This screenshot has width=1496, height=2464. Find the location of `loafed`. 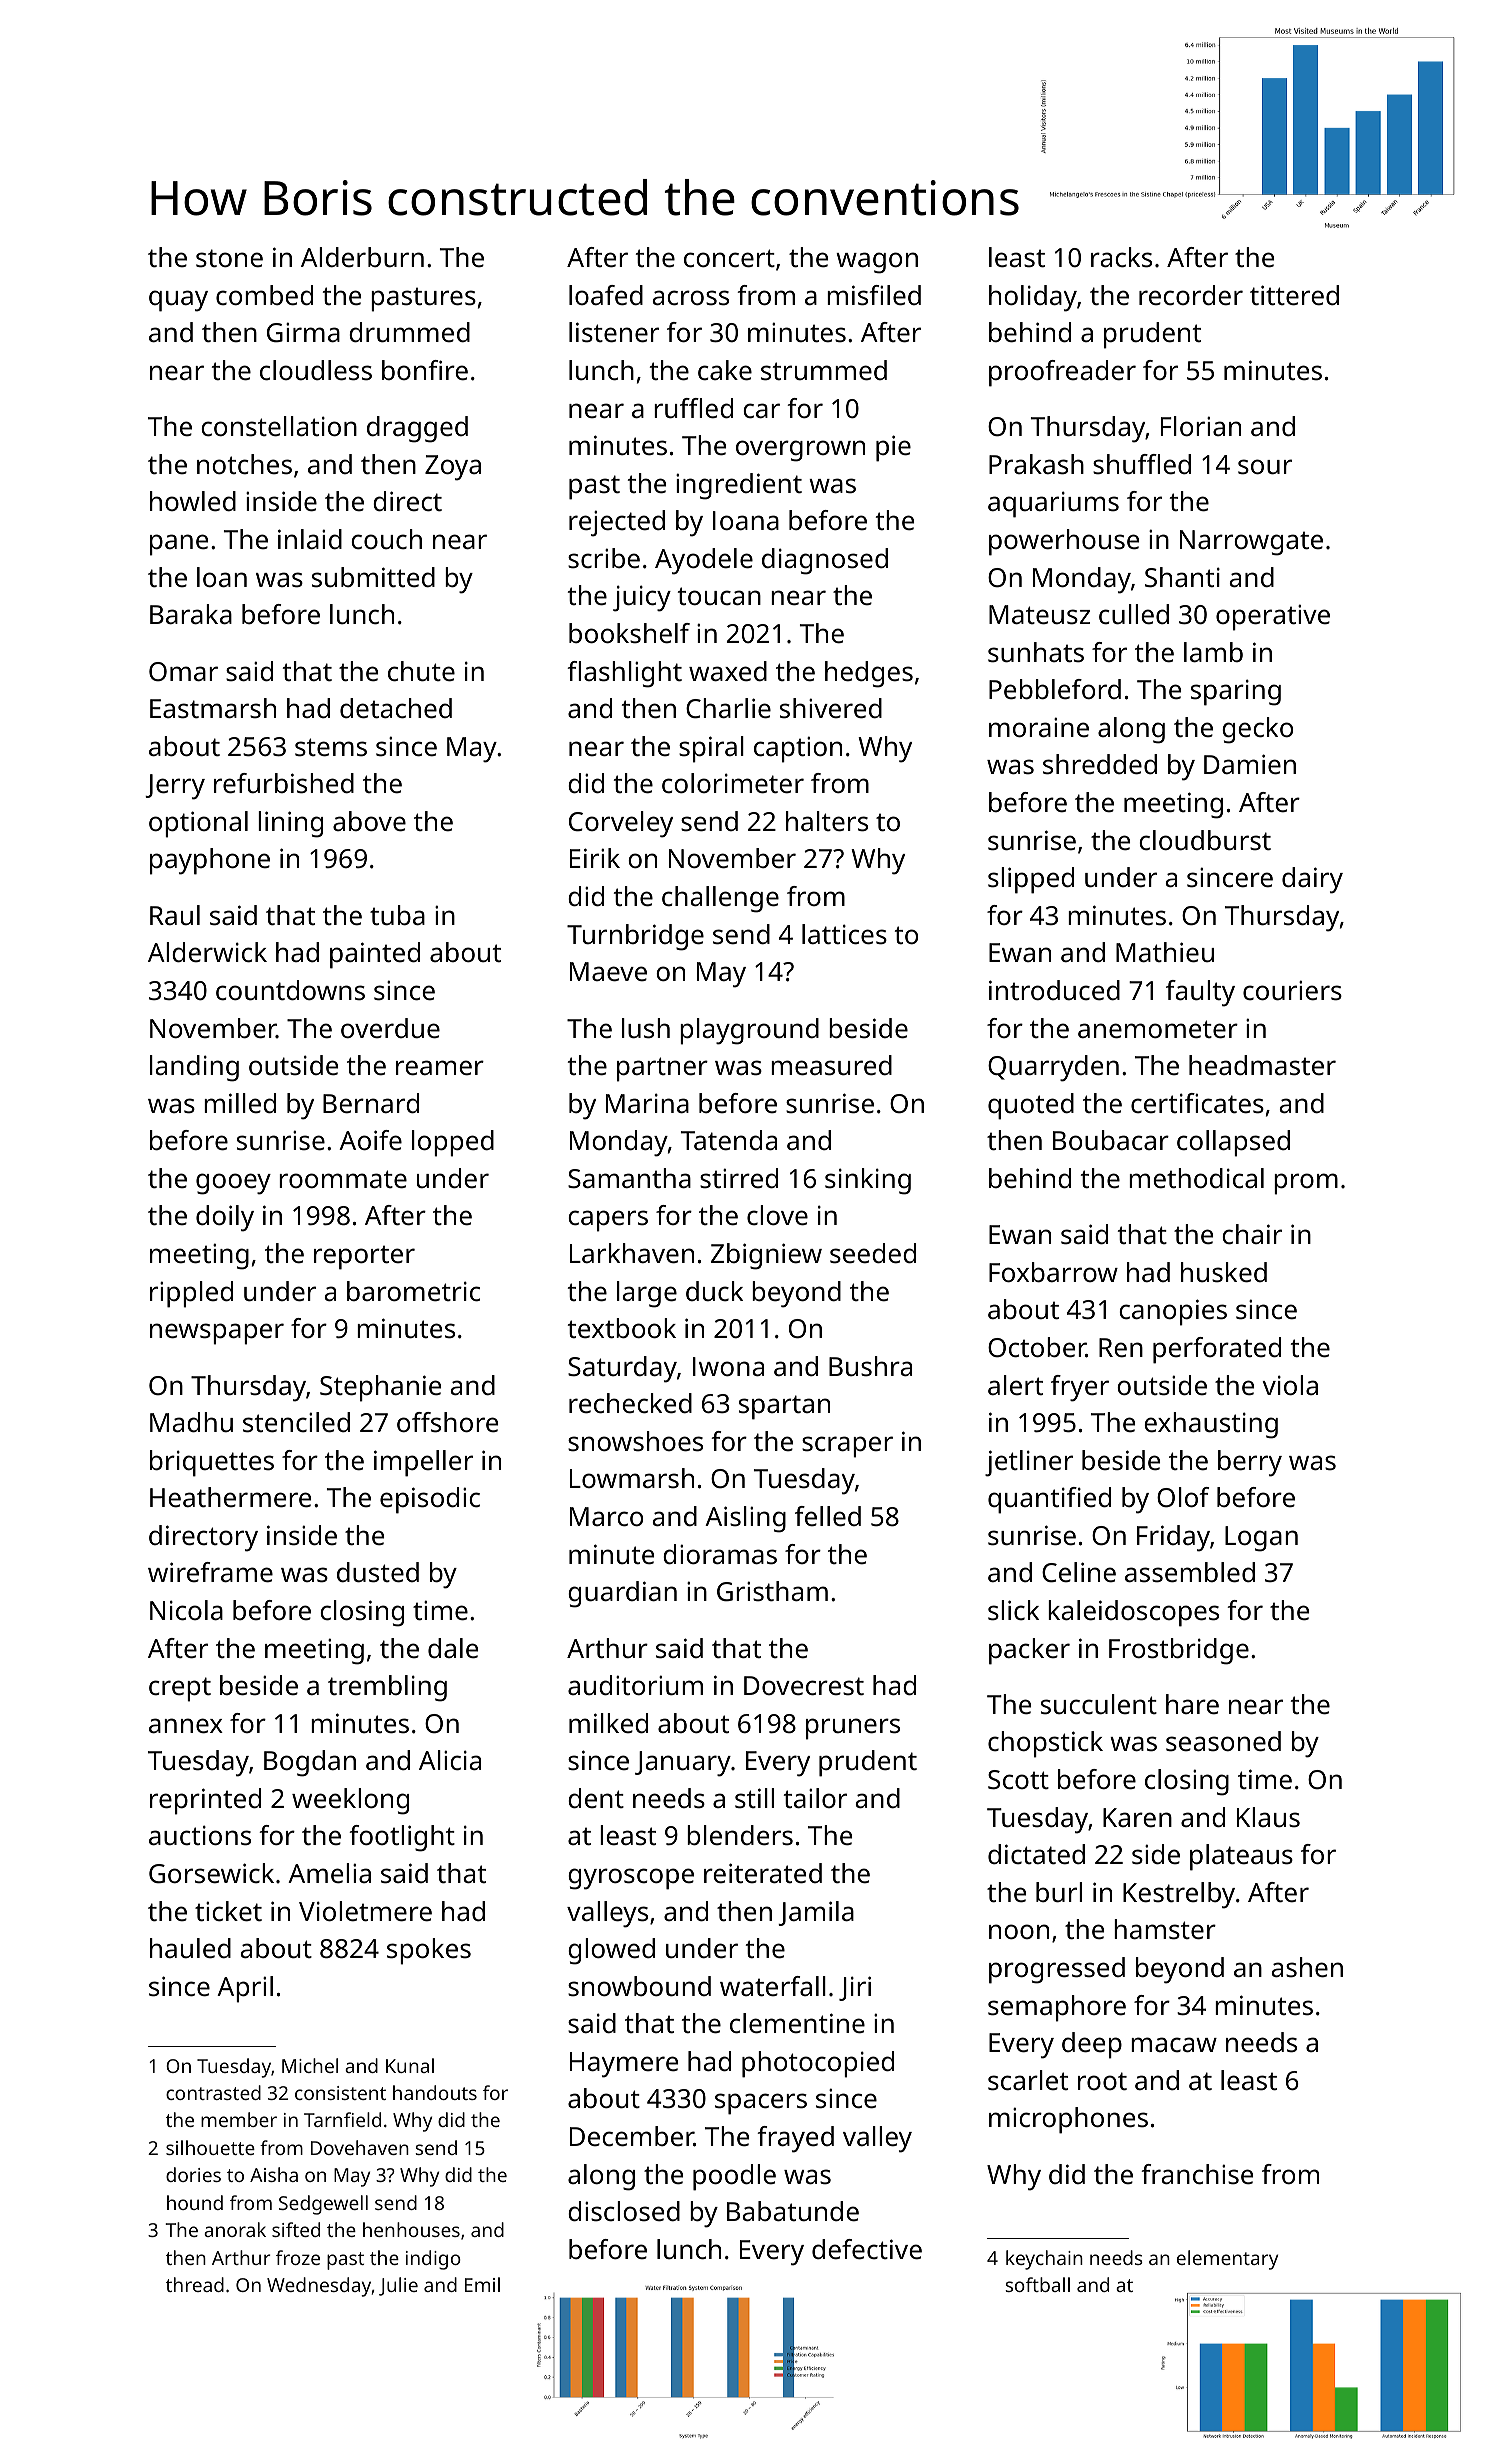

loafed is located at coordinates (606, 295).
